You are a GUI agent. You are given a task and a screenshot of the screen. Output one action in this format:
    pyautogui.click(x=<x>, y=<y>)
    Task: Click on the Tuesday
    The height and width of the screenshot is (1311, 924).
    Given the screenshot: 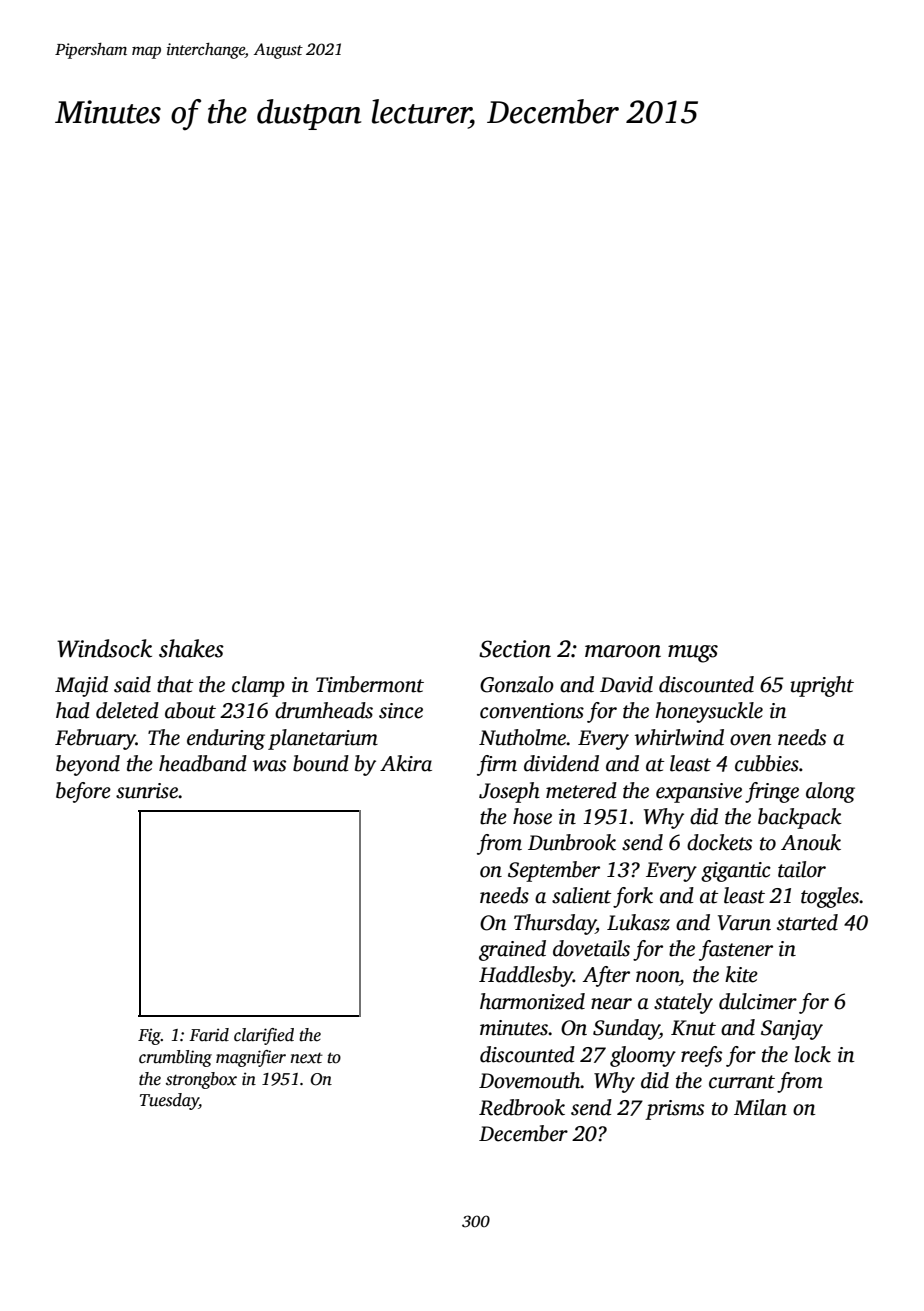 What is the action you would take?
    pyautogui.click(x=169, y=1101)
